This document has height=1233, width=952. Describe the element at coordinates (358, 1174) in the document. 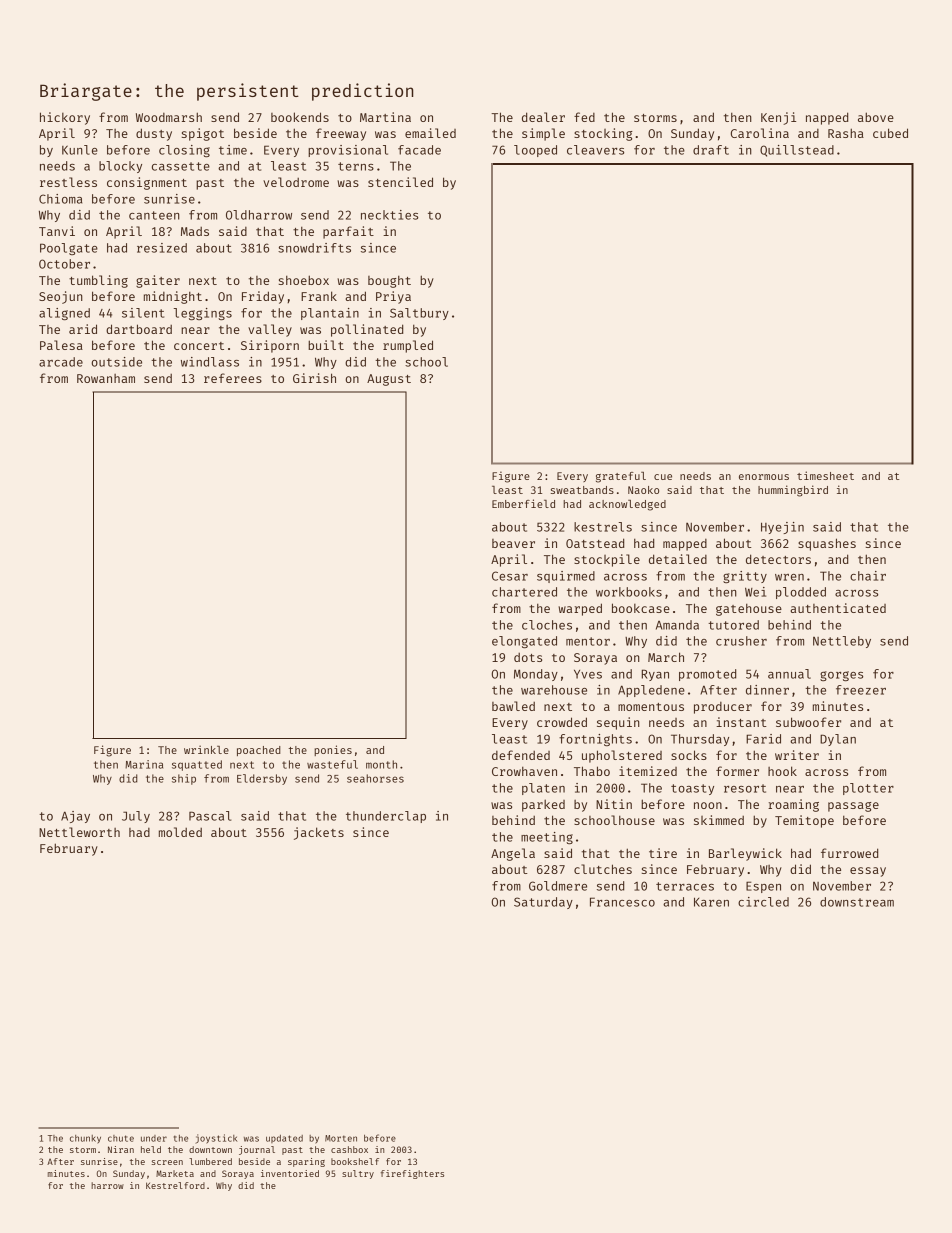

I see `sultry` at that location.
